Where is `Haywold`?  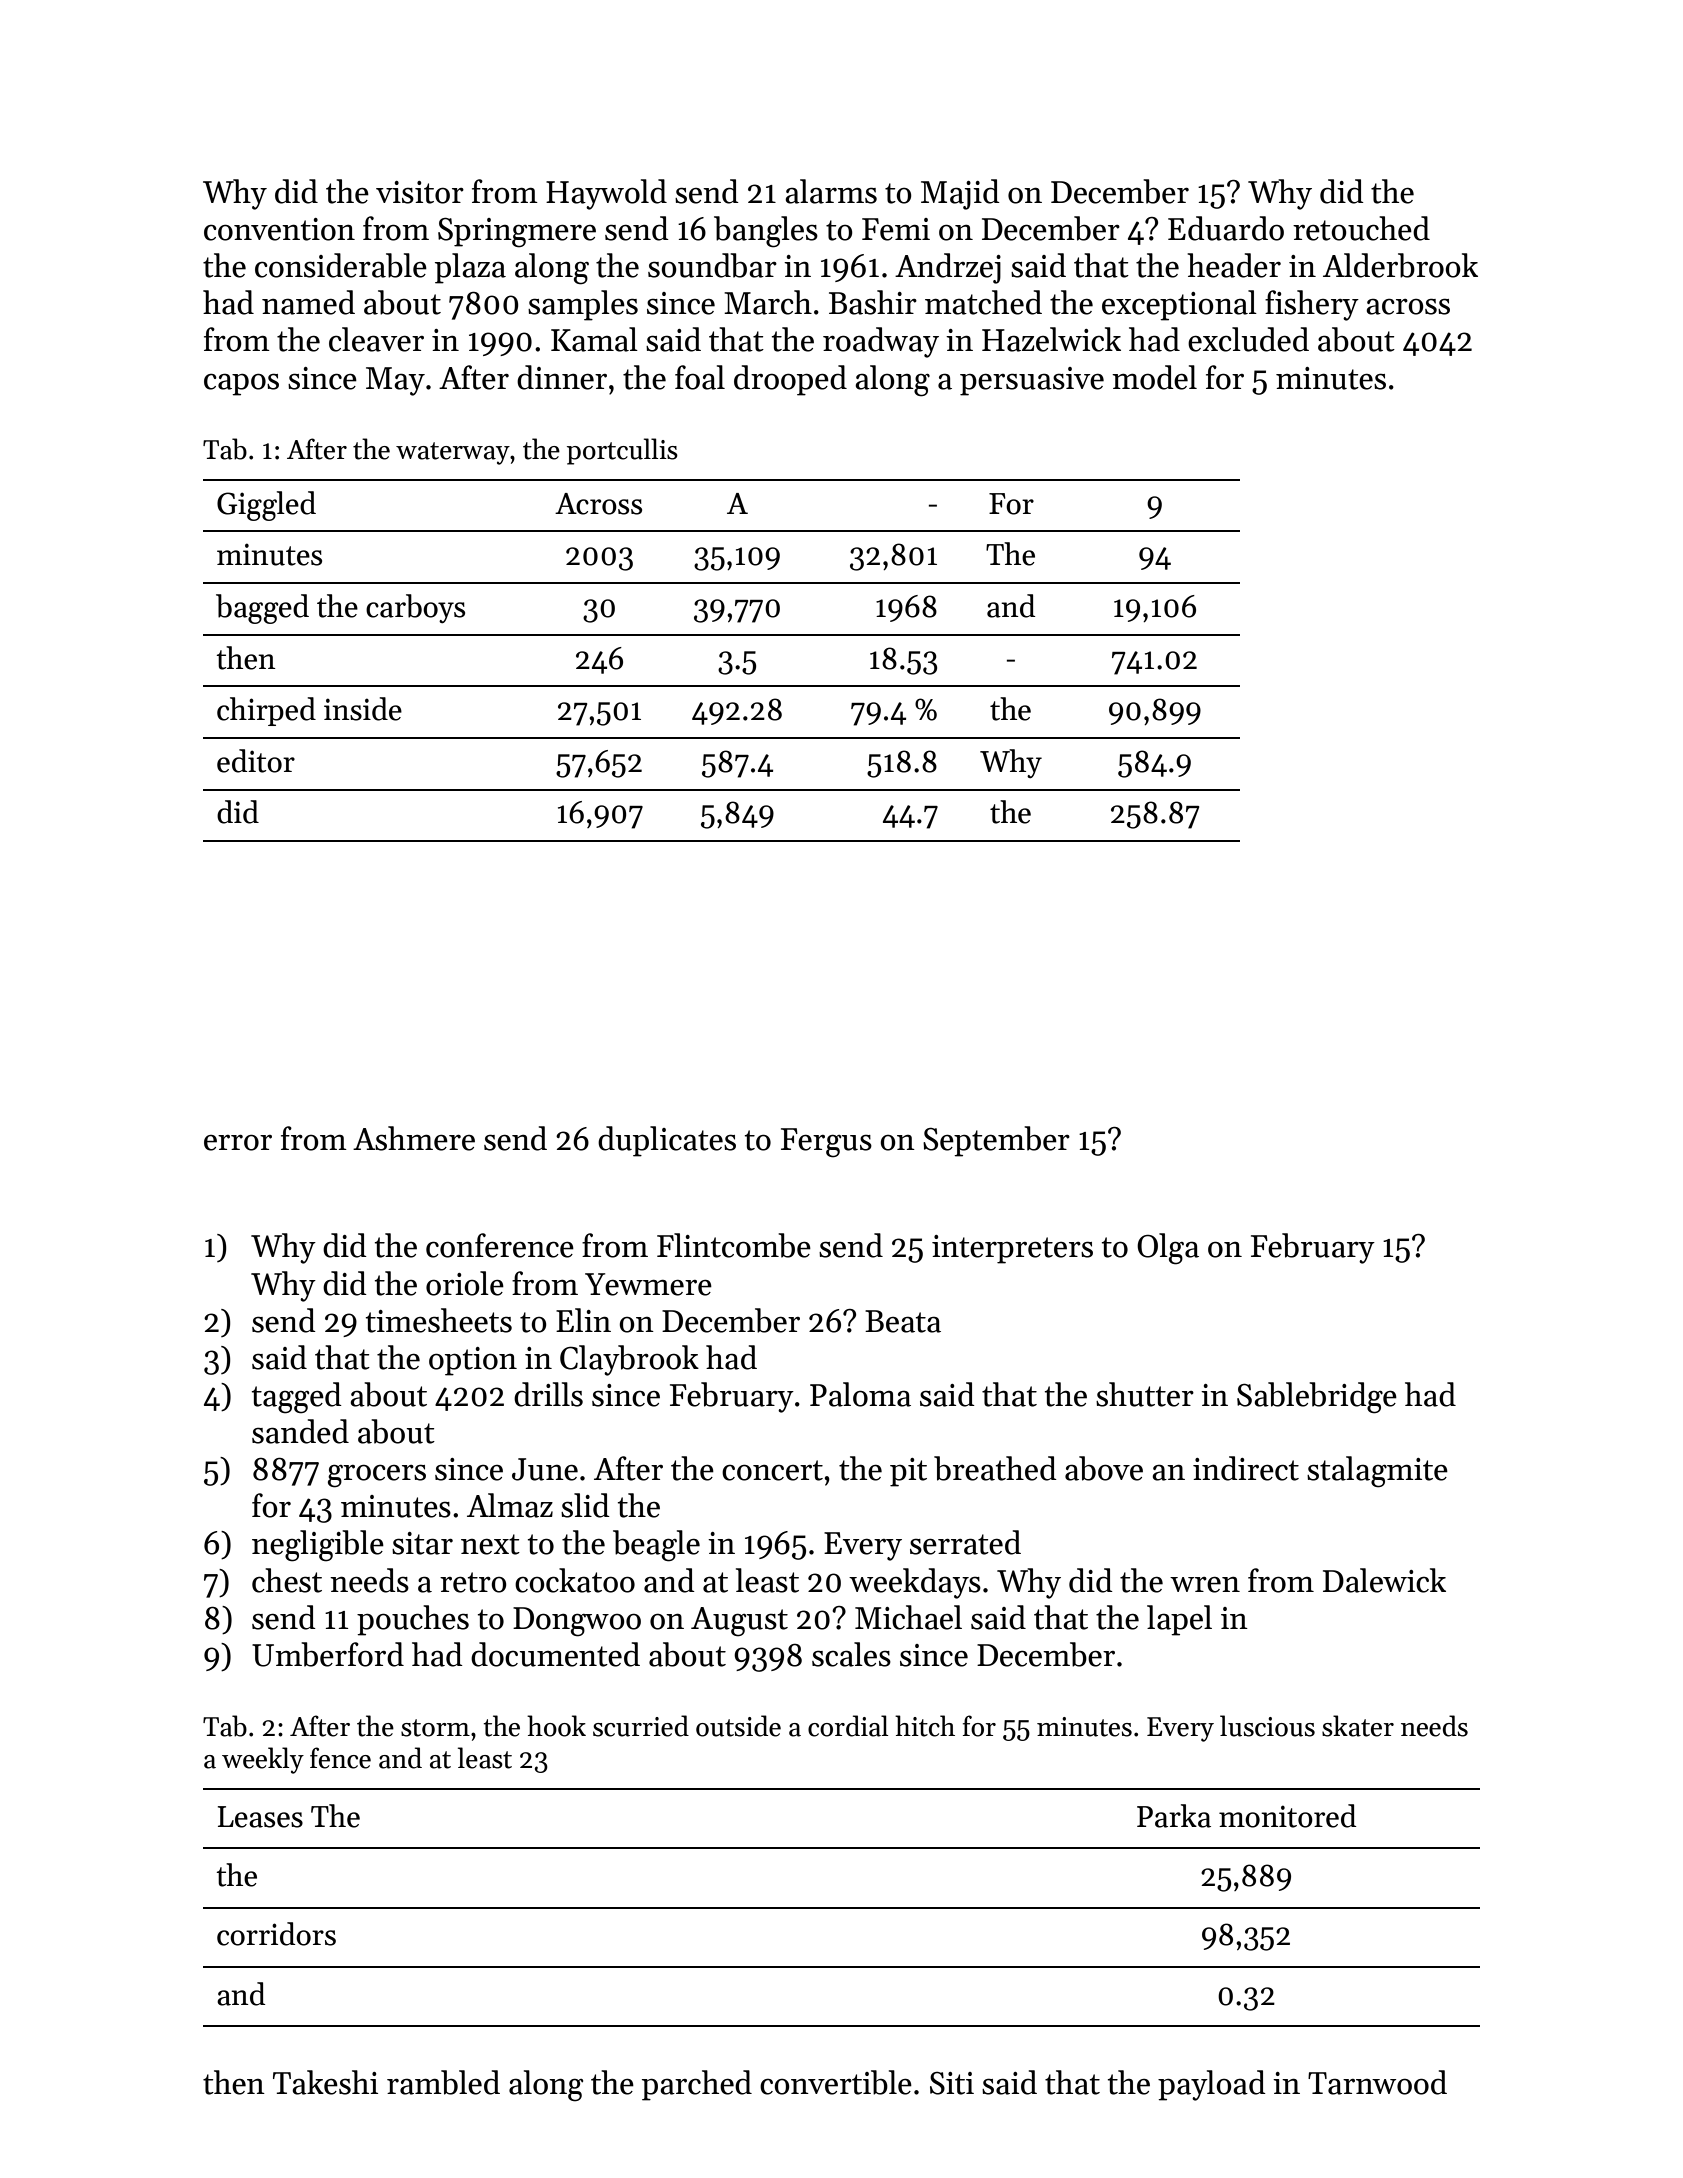
Haywold is located at coordinates (606, 194).
